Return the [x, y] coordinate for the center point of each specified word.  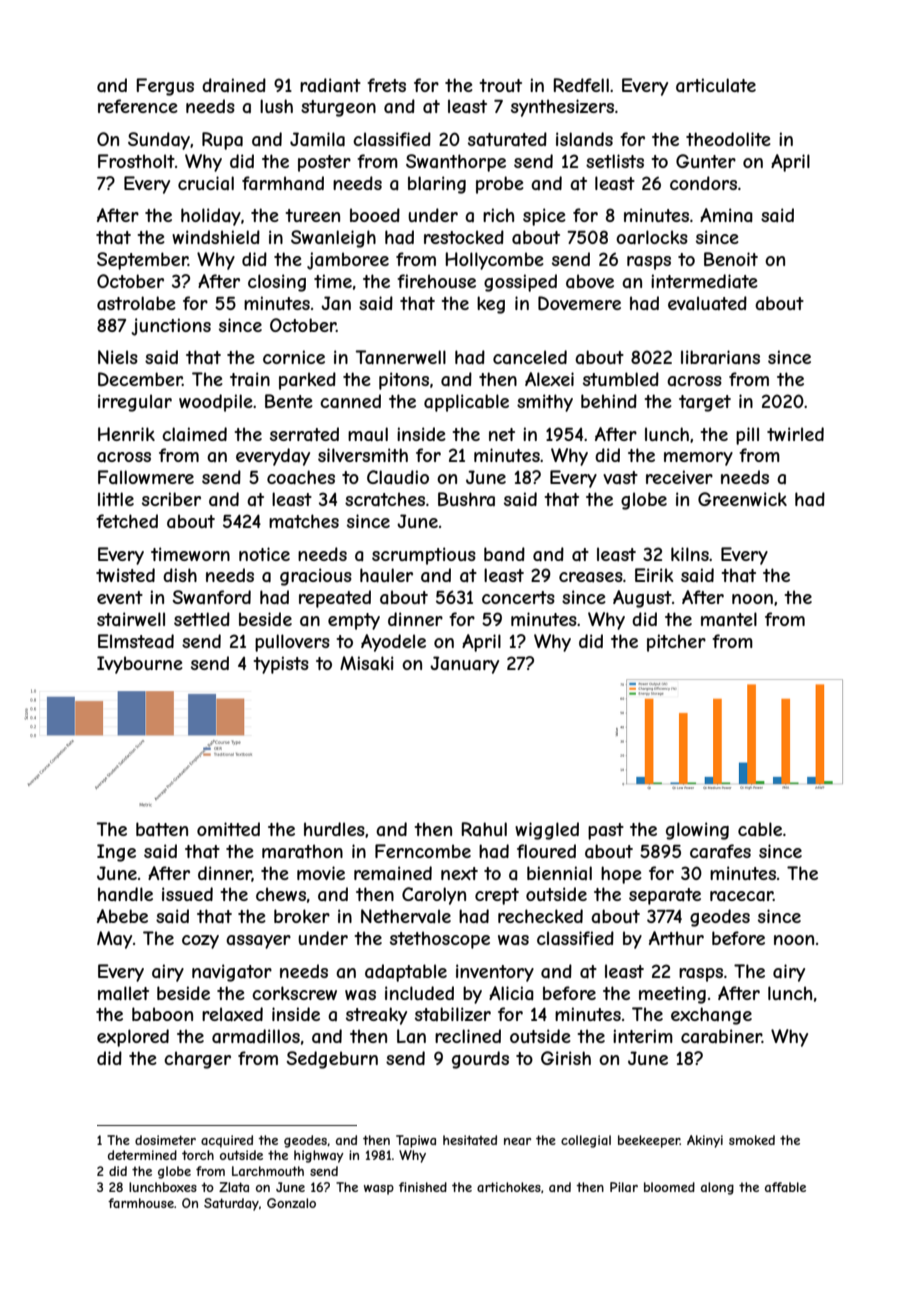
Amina [726, 215]
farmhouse [141, 1203]
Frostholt [136, 161]
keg [491, 305]
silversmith [363, 455]
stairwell [131, 619]
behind [609, 401]
